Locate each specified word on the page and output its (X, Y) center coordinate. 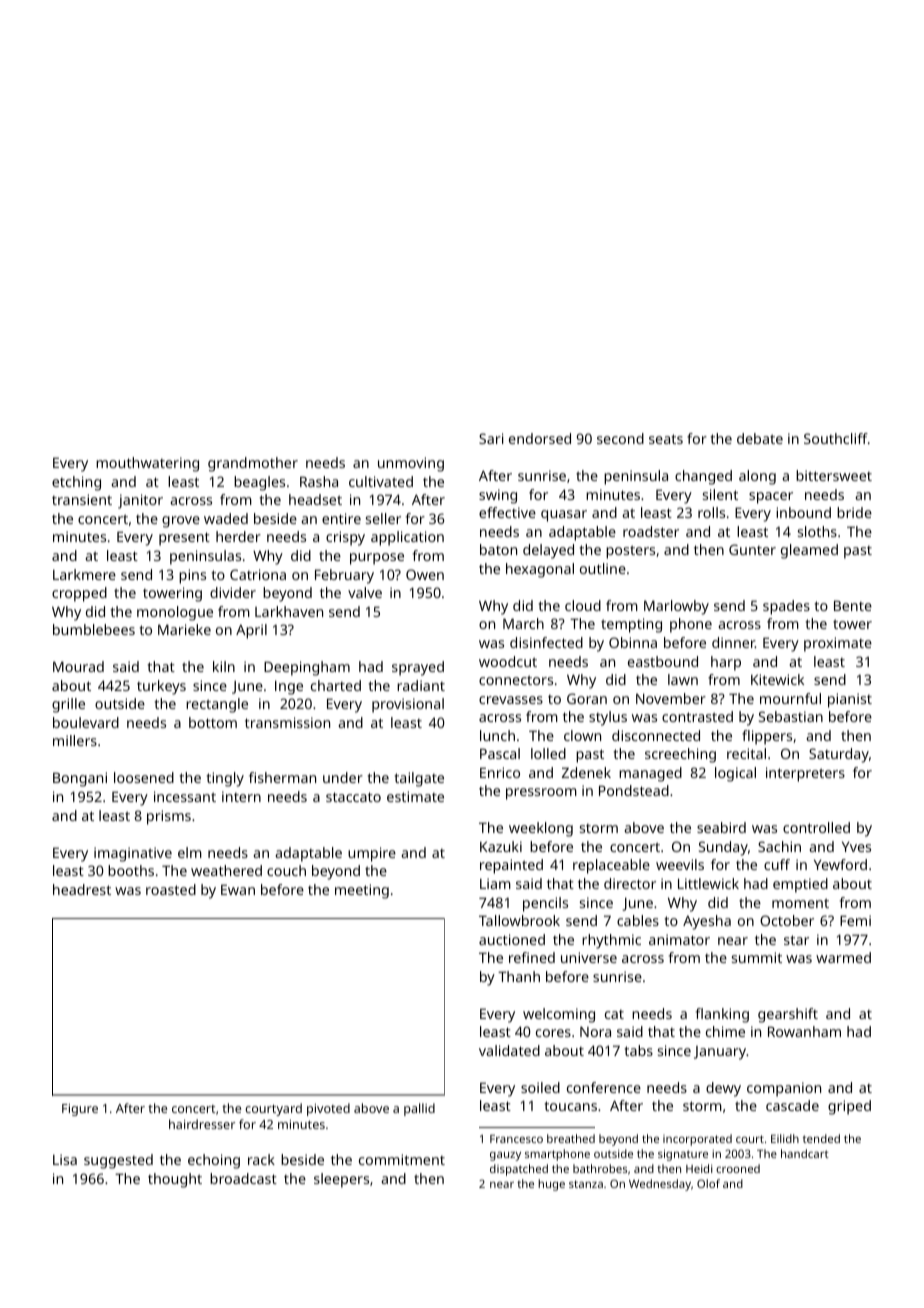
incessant (185, 796)
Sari (491, 438)
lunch (497, 735)
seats (666, 439)
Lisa (65, 1159)
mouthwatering (147, 464)
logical (735, 774)
